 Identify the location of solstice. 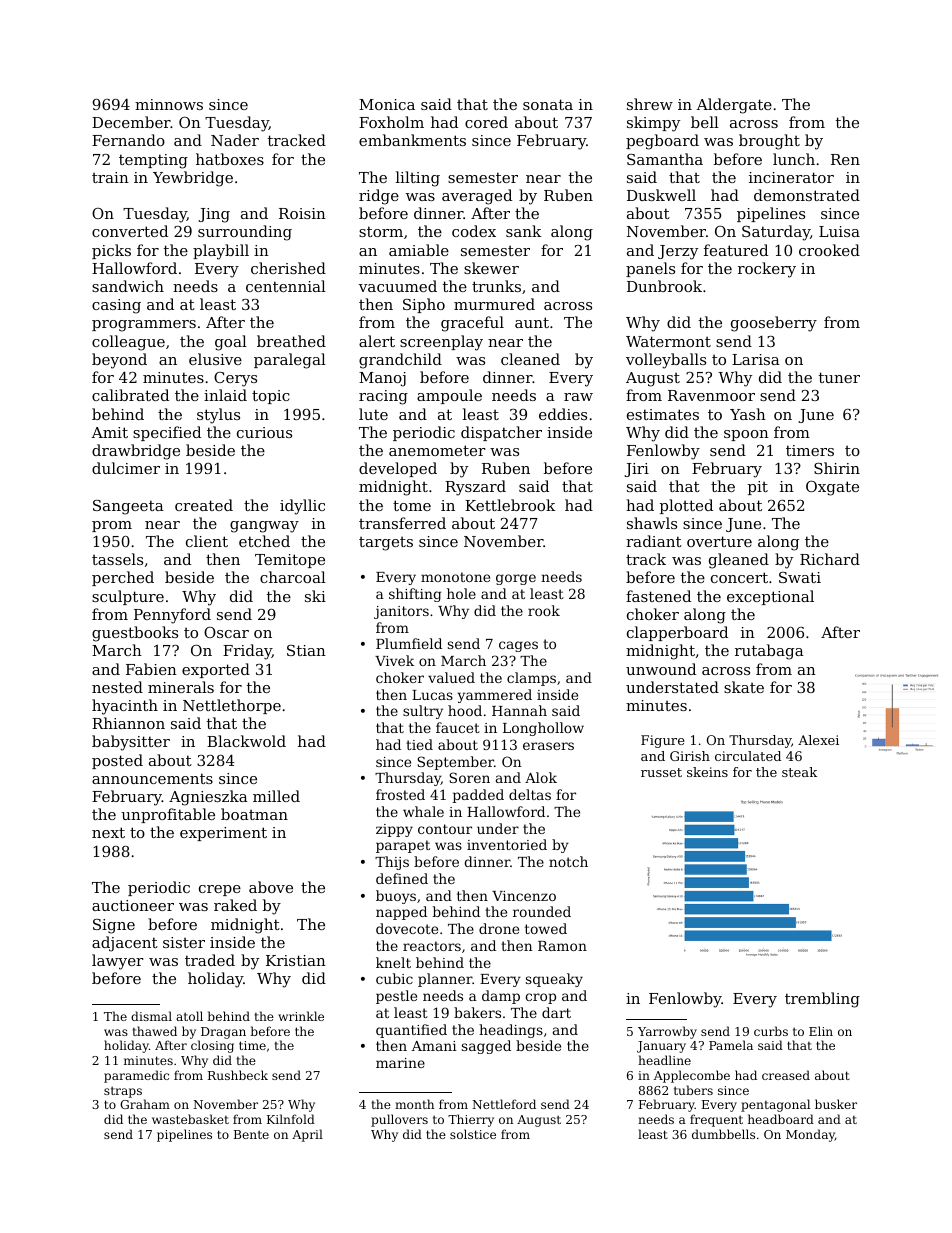
(473, 1134).
